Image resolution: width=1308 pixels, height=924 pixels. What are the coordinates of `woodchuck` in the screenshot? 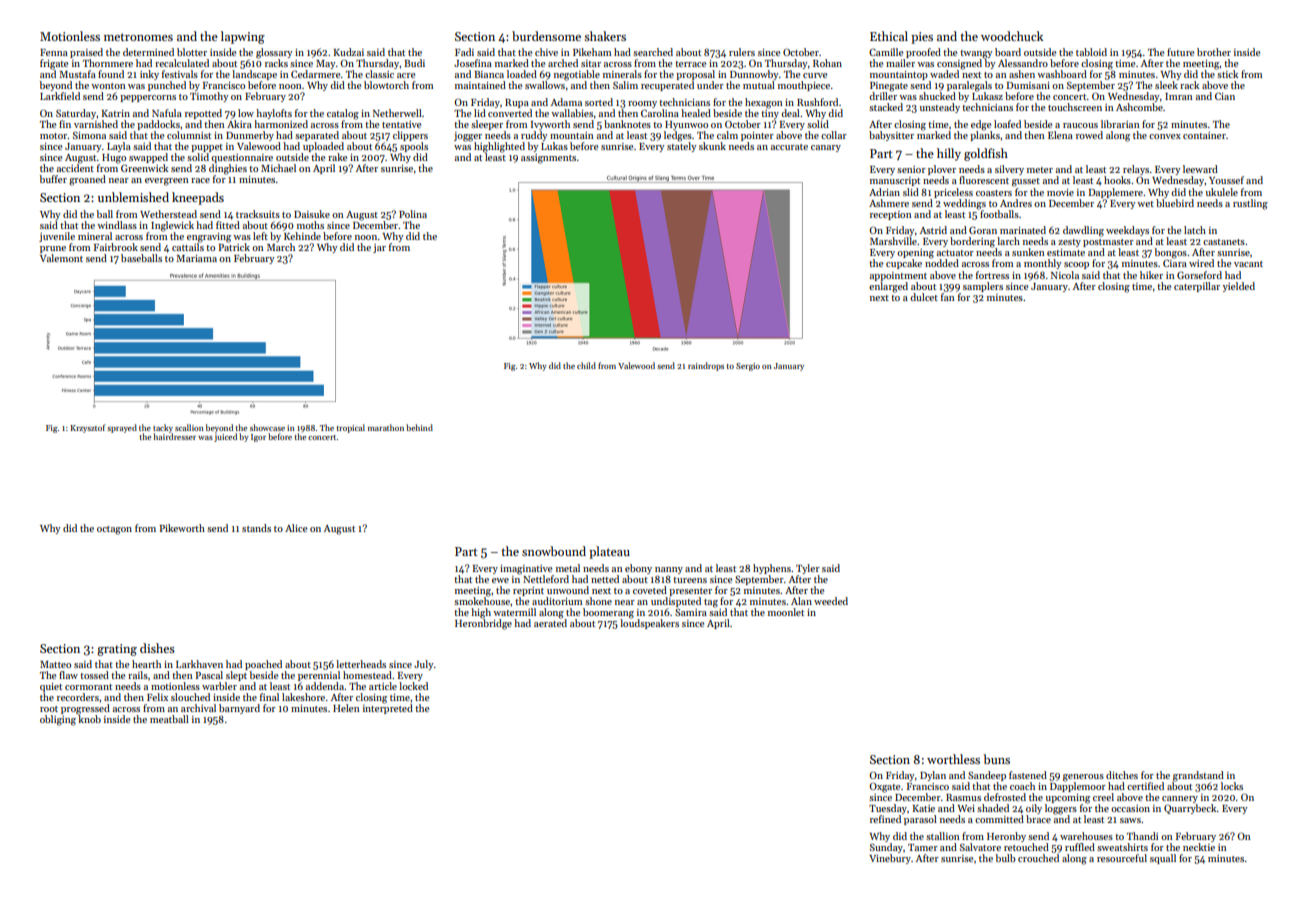 It's located at (1012, 36).
